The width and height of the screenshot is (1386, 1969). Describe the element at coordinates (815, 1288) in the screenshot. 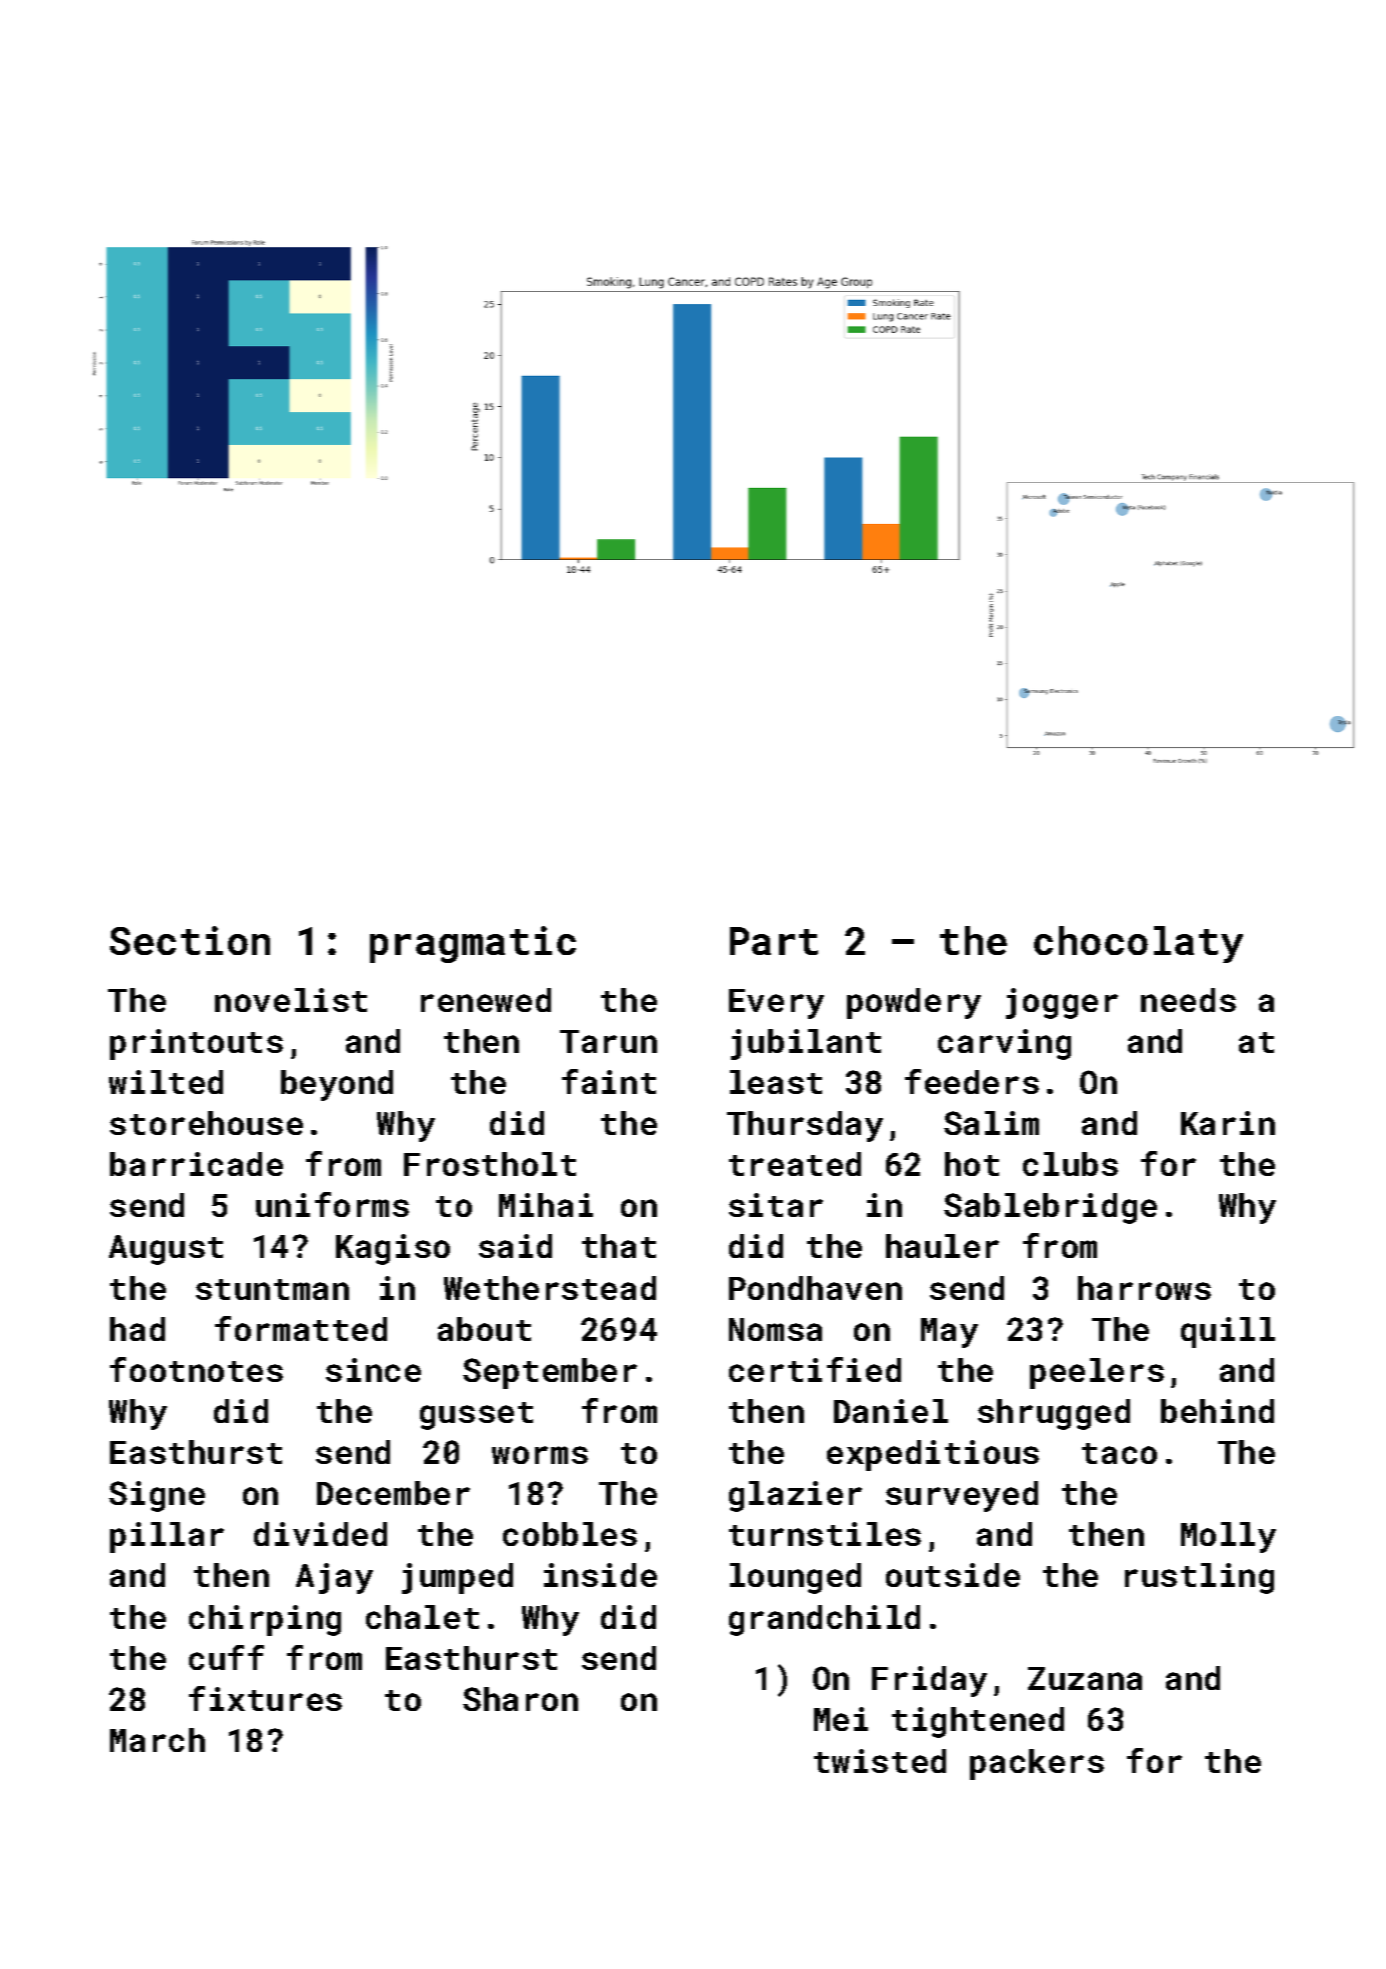

I see `Pondhaven` at that location.
